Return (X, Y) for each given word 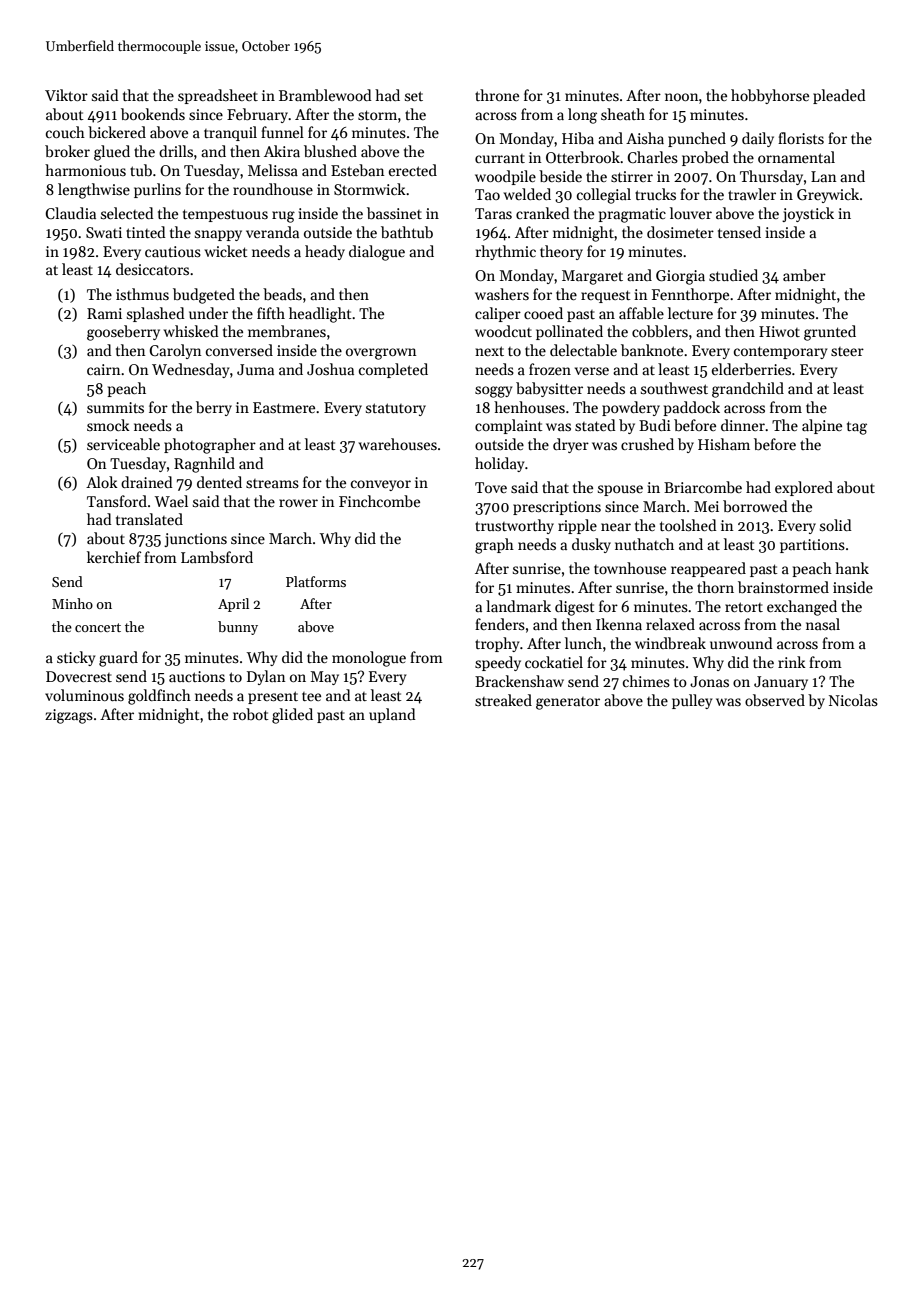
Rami (104, 313)
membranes (287, 331)
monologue (369, 659)
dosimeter (680, 232)
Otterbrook (583, 157)
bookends (153, 114)
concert (98, 627)
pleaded (839, 96)
